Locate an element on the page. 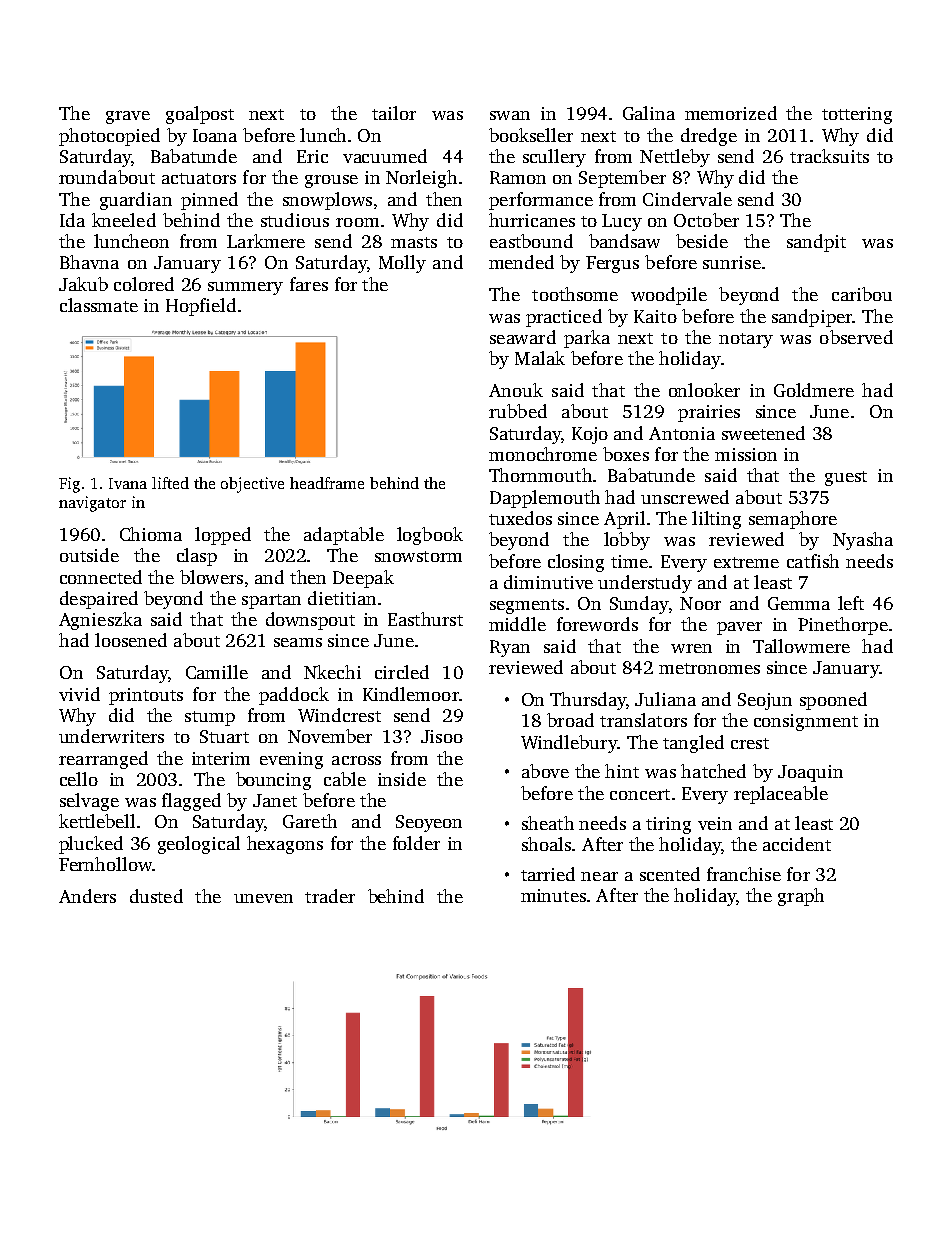  seams is located at coordinates (298, 642).
